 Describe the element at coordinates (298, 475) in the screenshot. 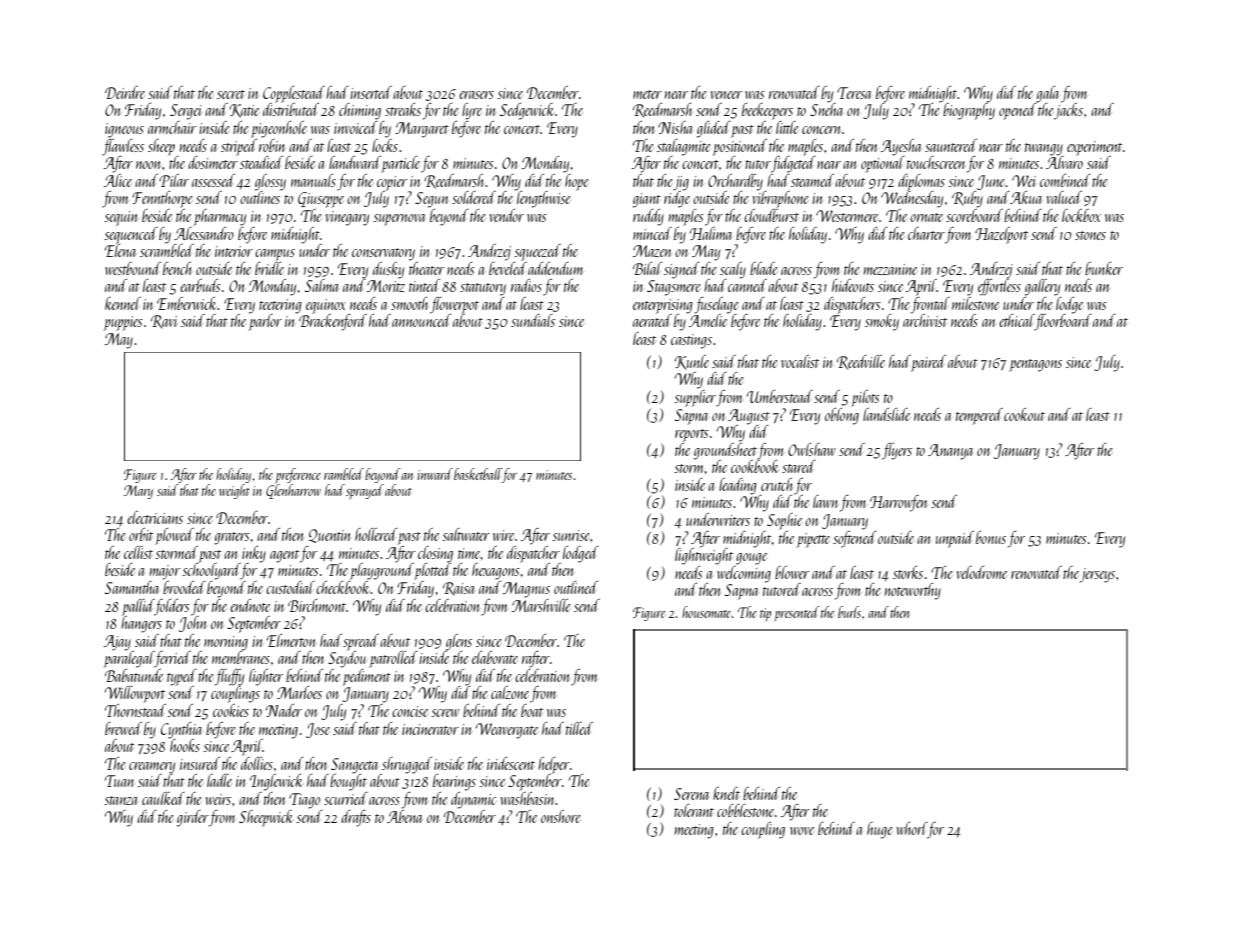

I see `preference` at that location.
